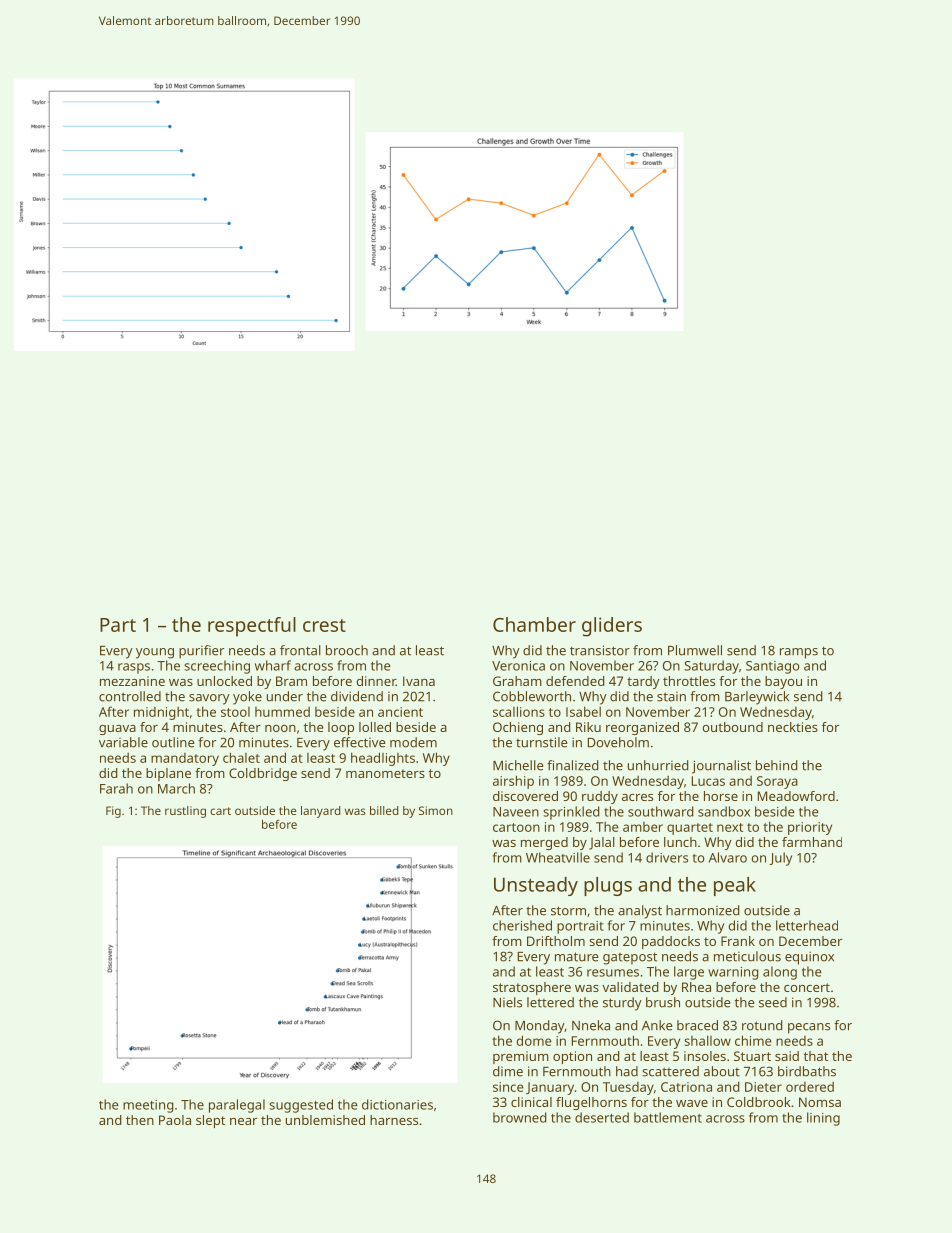 The width and height of the page is (952, 1233). Describe the element at coordinates (243, 1121) in the page. I see `near` at that location.
